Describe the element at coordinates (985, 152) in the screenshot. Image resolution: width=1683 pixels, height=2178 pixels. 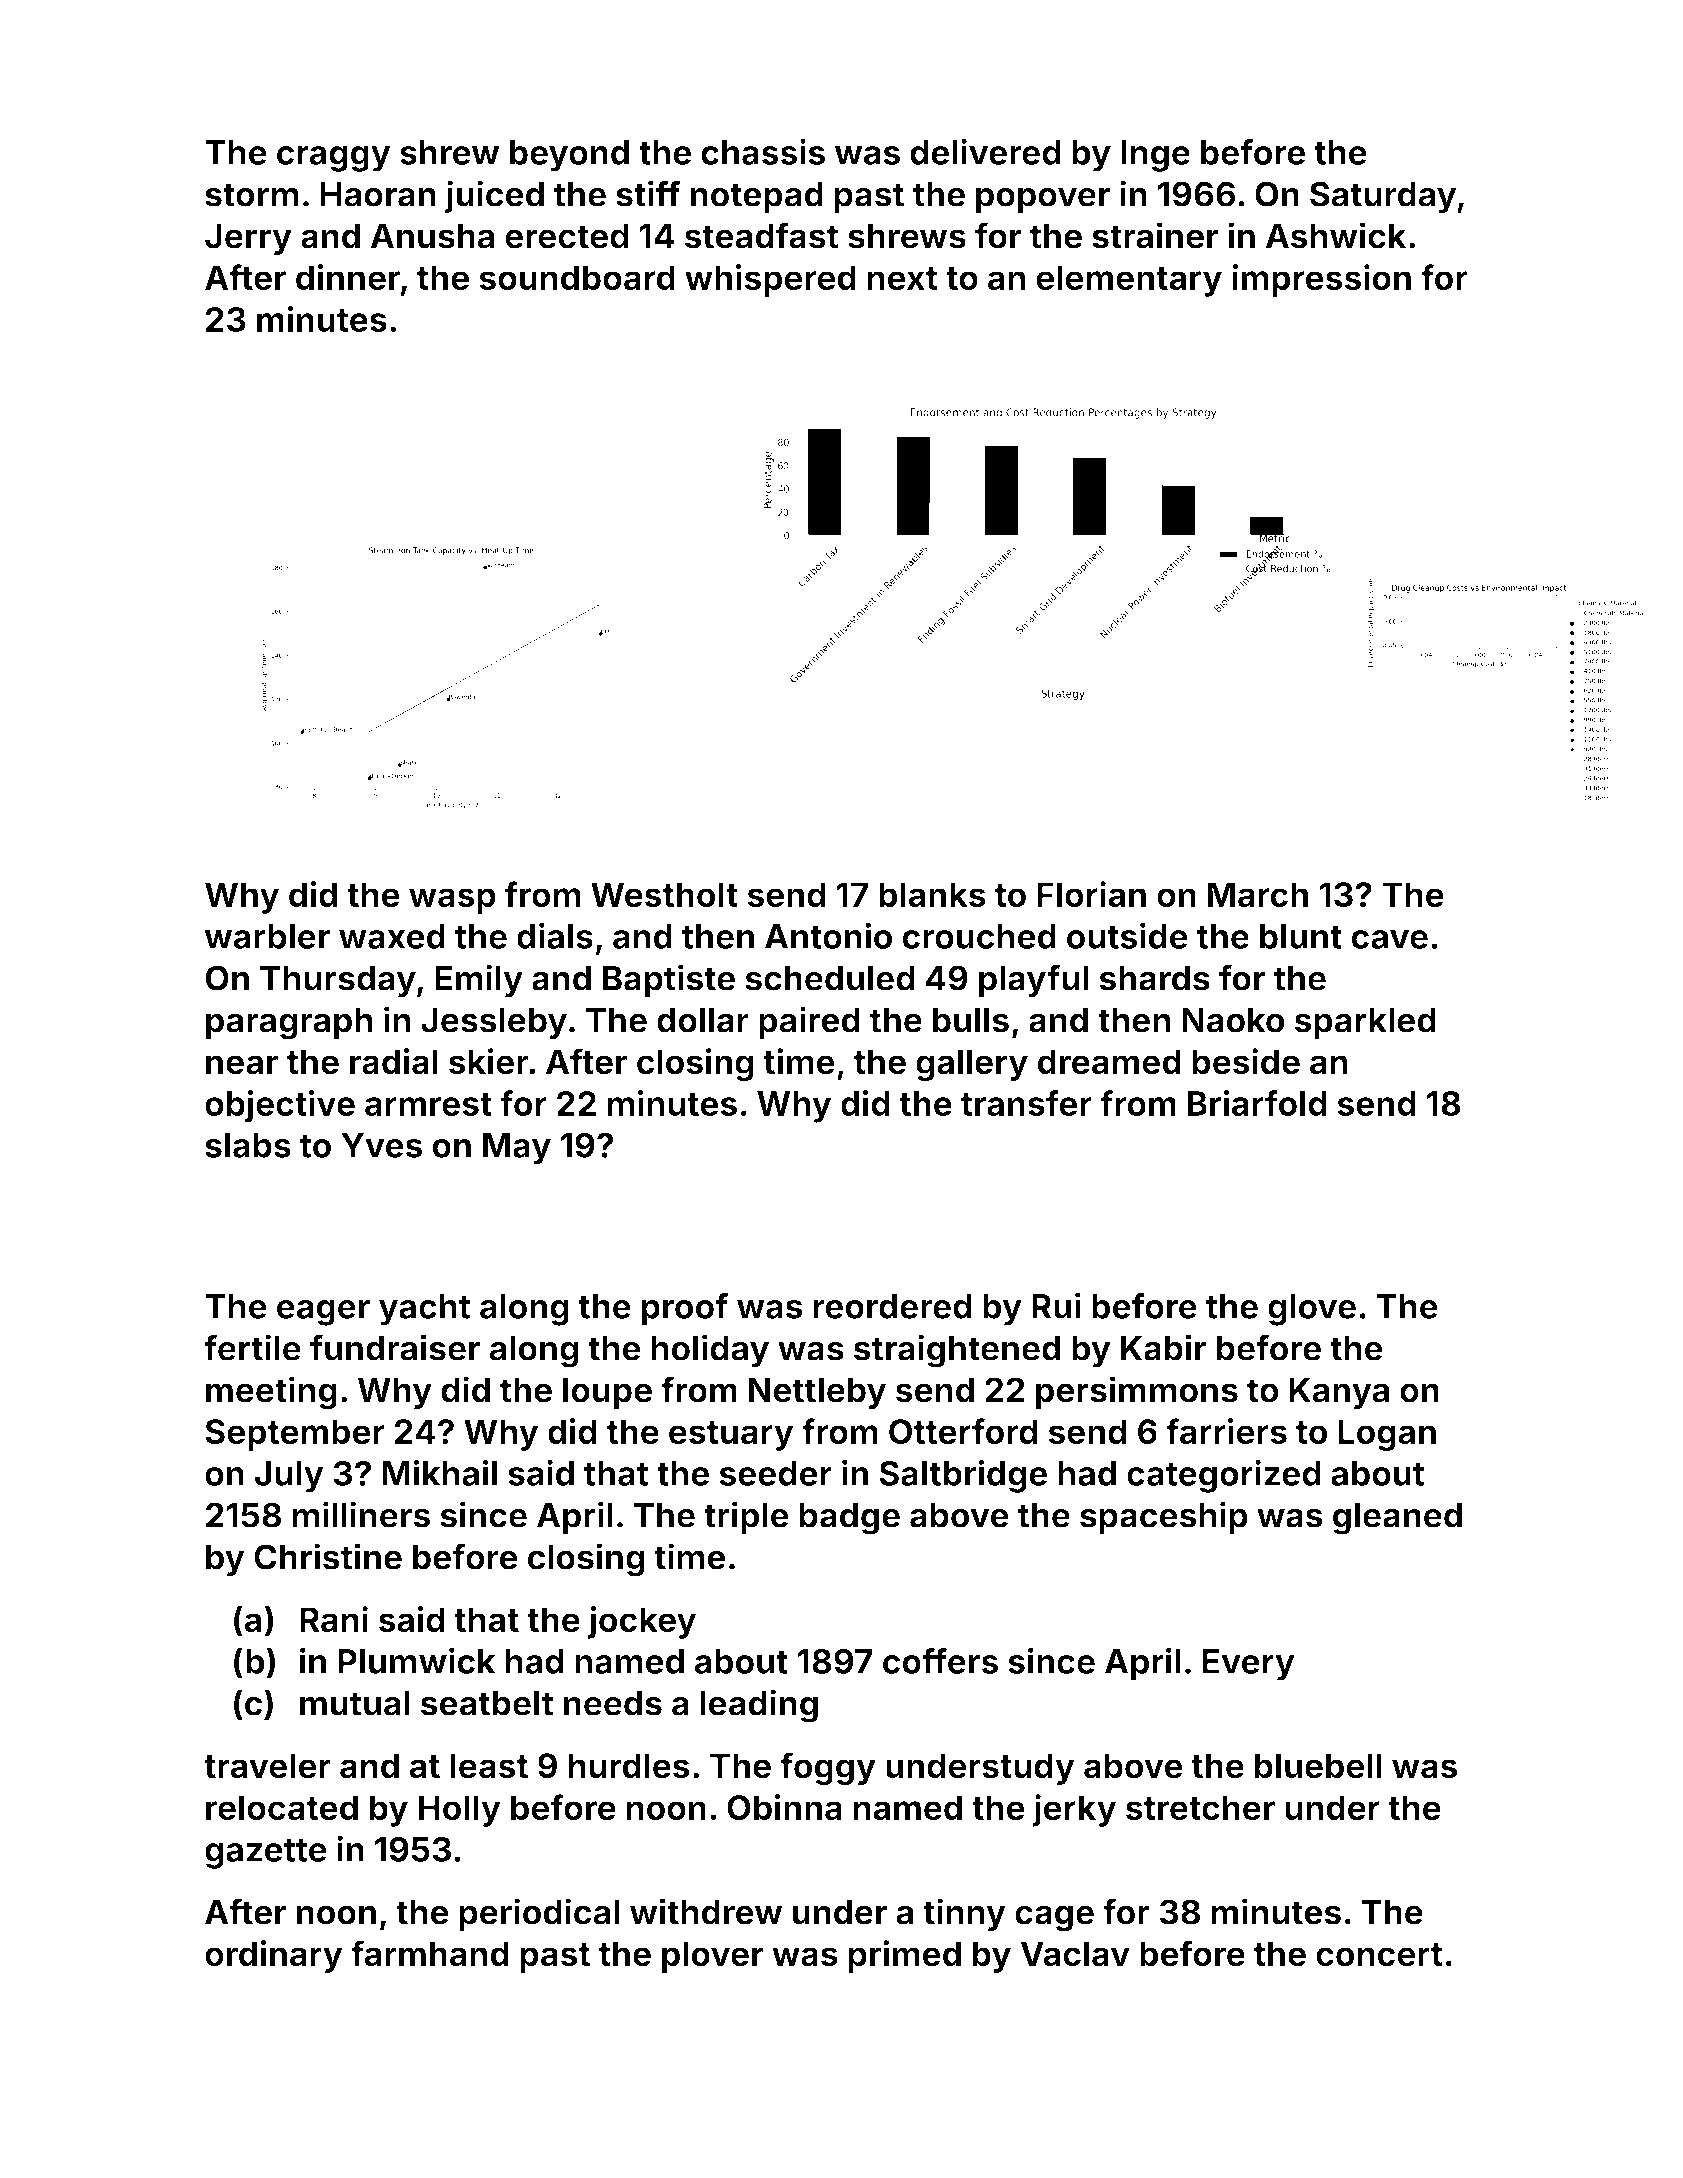
I see `delivered` at that location.
